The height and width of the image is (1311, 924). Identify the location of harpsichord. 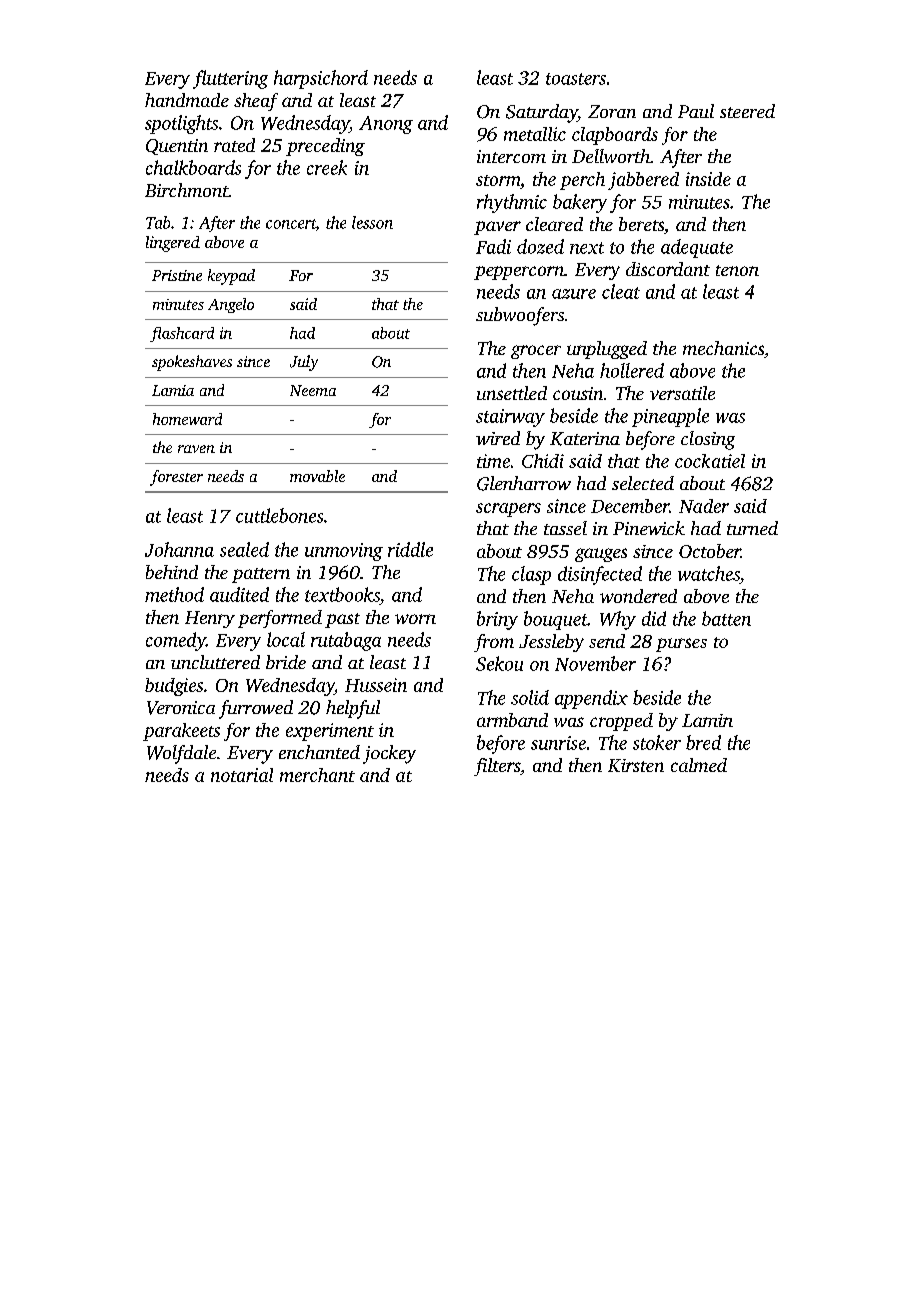
(321, 79).
